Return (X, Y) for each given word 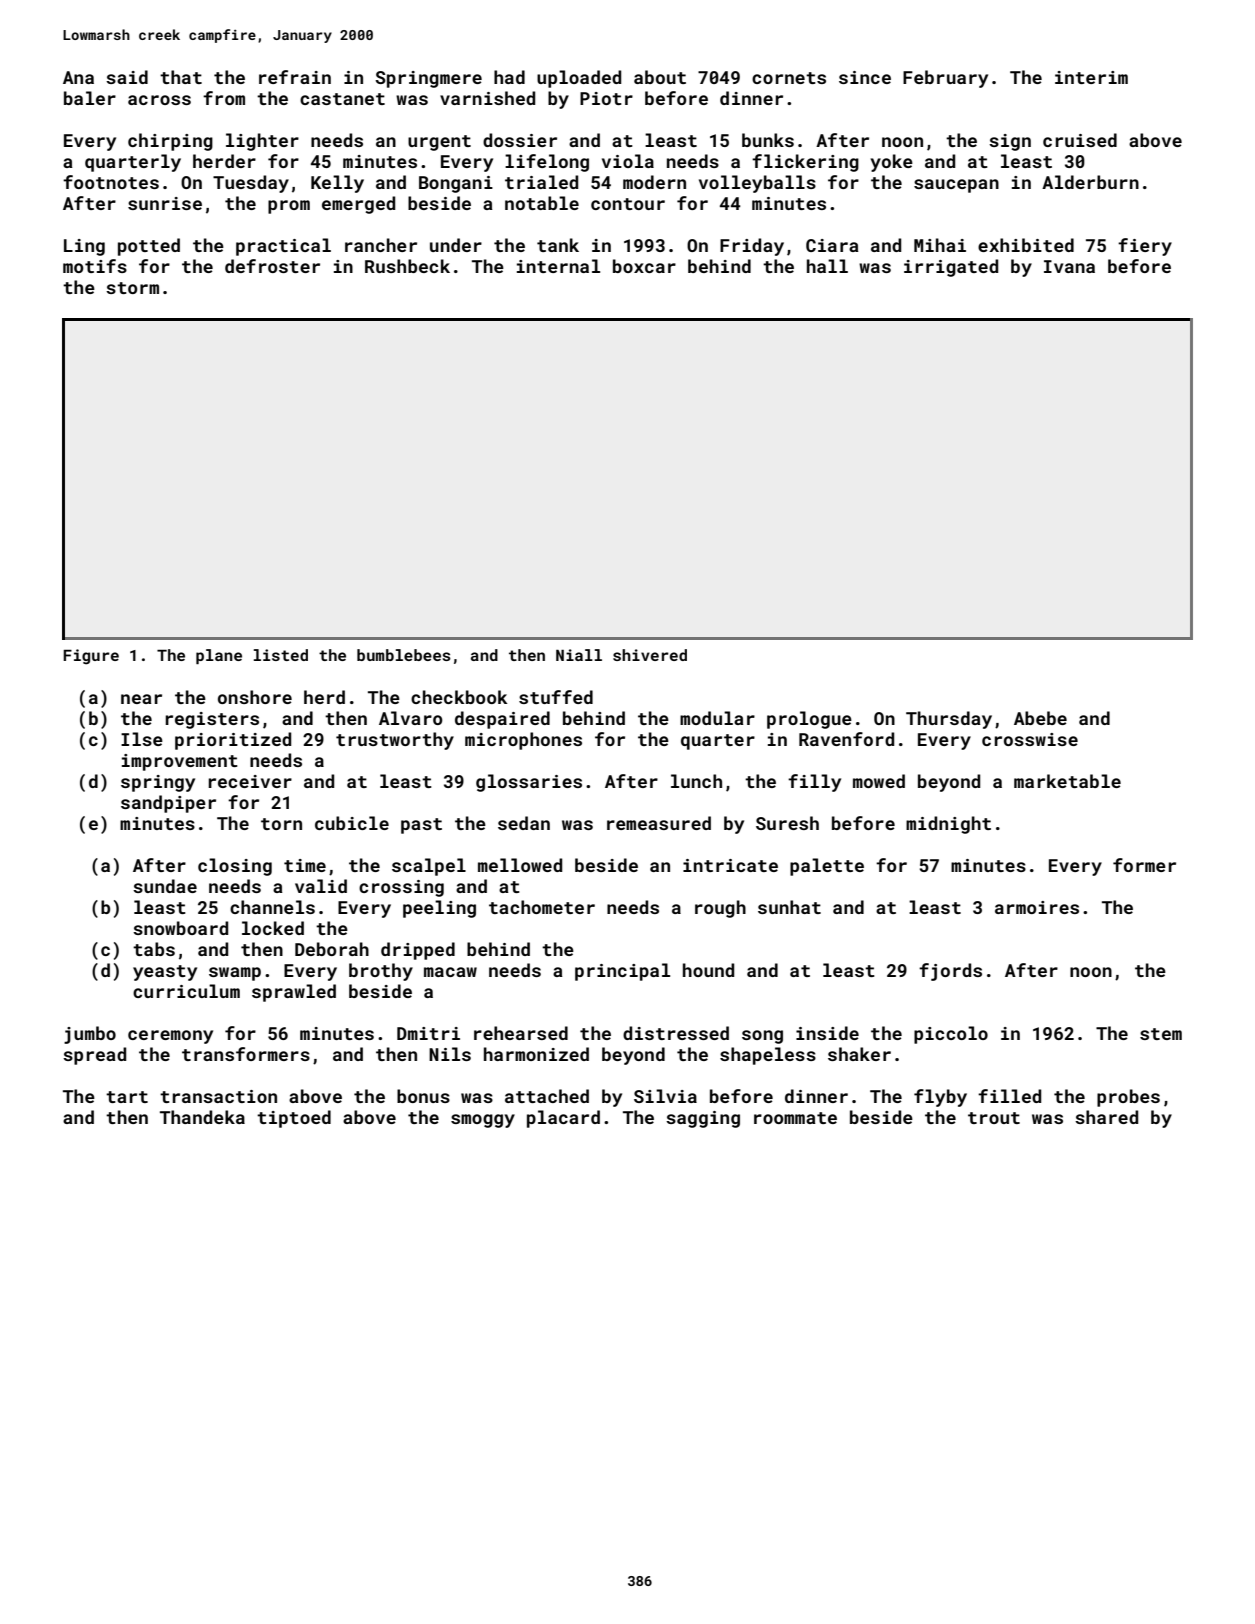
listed (281, 655)
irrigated (951, 268)
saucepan (956, 186)
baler (90, 98)
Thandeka (202, 1117)
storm (132, 288)
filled (1009, 1096)
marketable (1067, 781)
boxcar (644, 266)
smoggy (483, 1121)
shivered (650, 655)
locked (273, 928)
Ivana (1069, 266)
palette (827, 867)
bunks (768, 140)
